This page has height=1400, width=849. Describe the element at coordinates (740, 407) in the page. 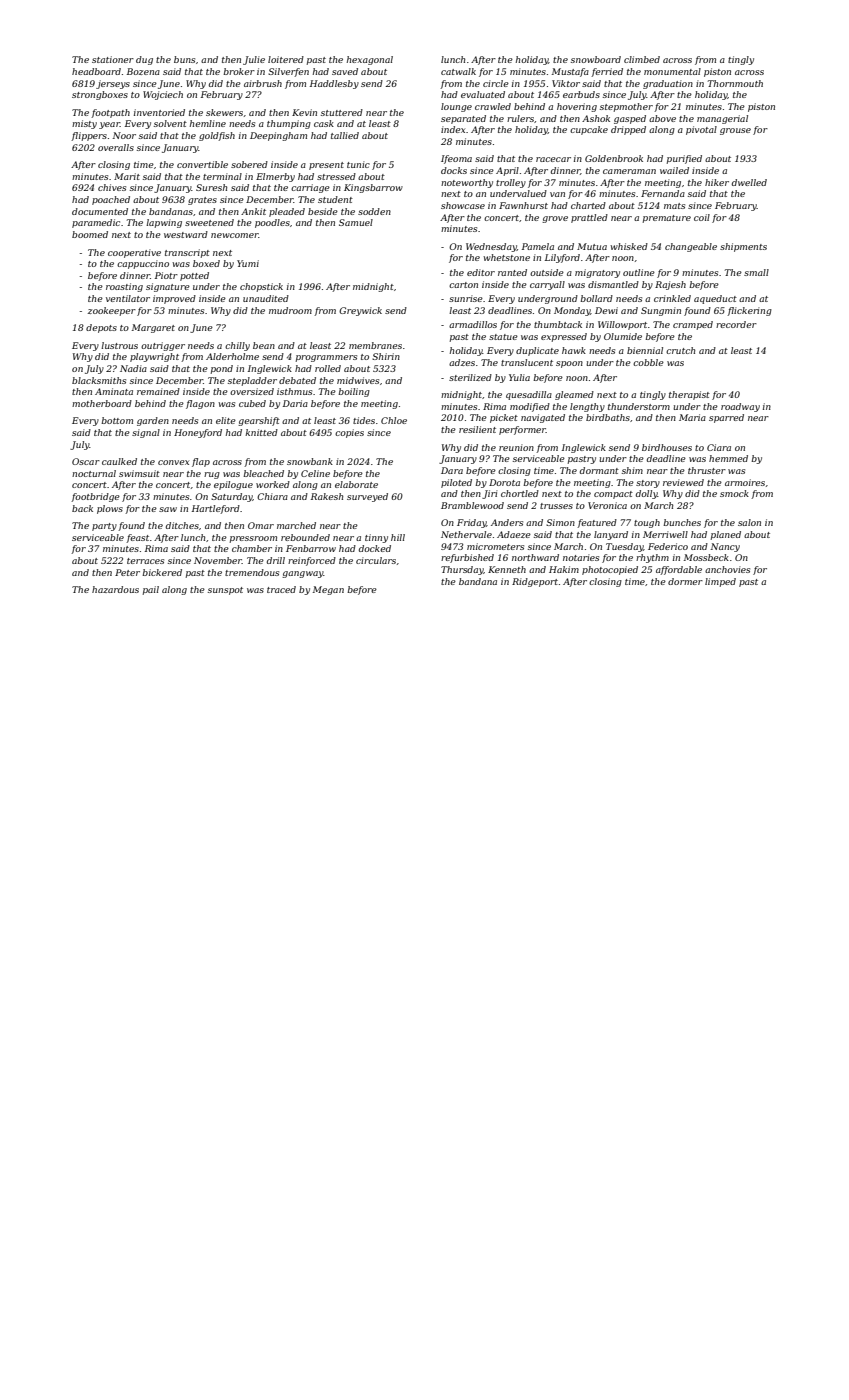

I see `roadway` at that location.
